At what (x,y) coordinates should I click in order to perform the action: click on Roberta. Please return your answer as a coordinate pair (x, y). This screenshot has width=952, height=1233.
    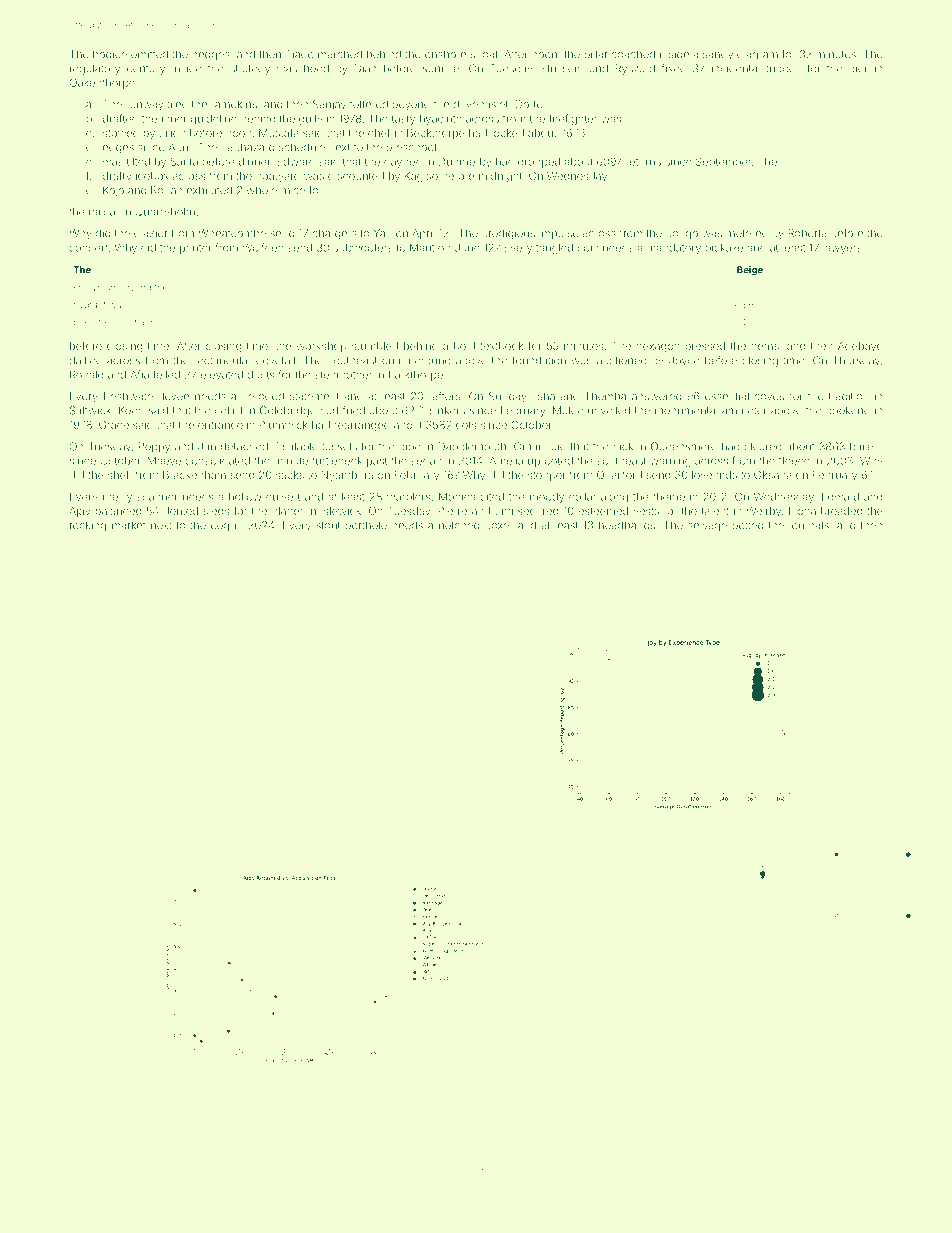
    Looking at the image, I should click on (807, 233).
